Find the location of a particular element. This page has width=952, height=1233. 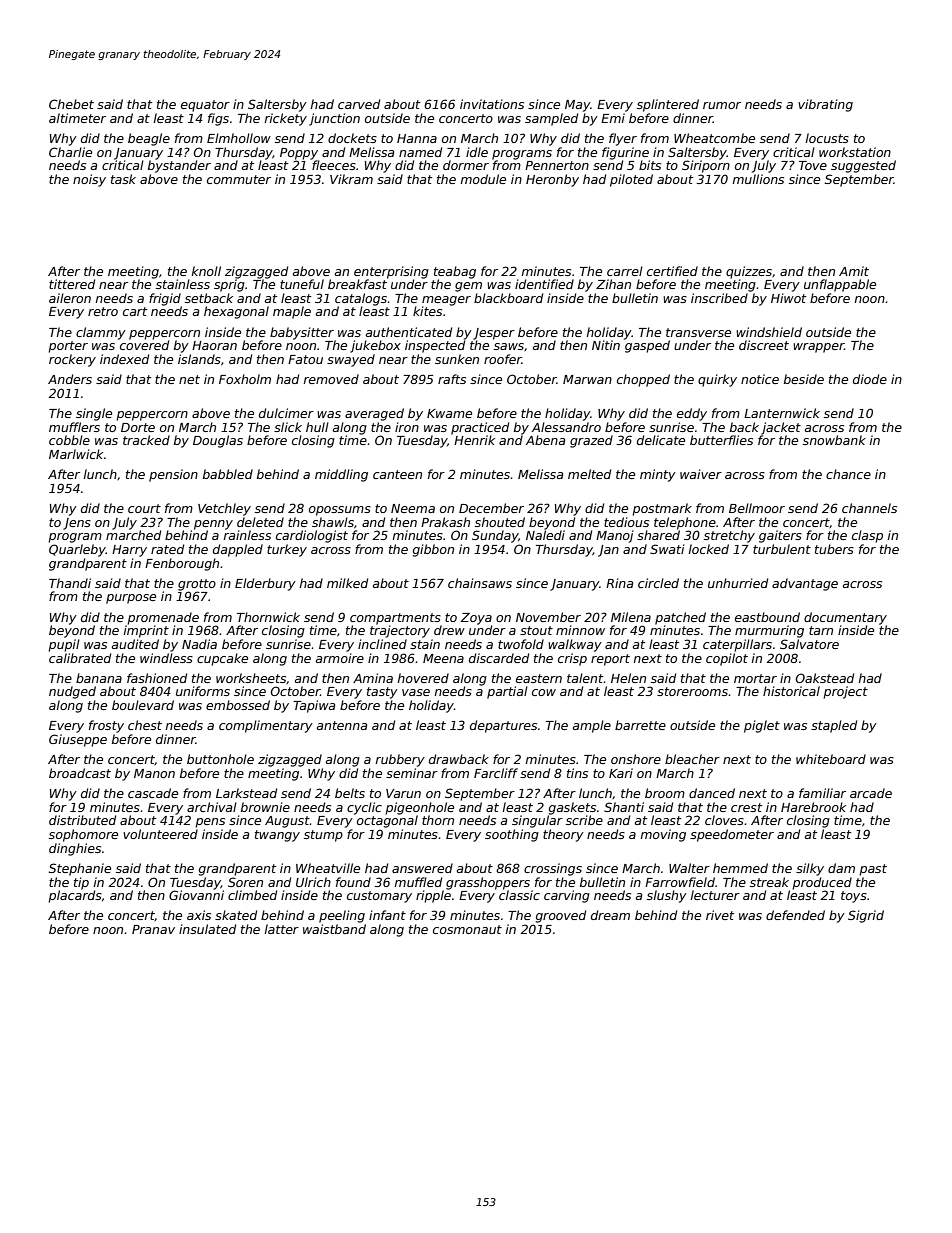

junction is located at coordinates (334, 119).
